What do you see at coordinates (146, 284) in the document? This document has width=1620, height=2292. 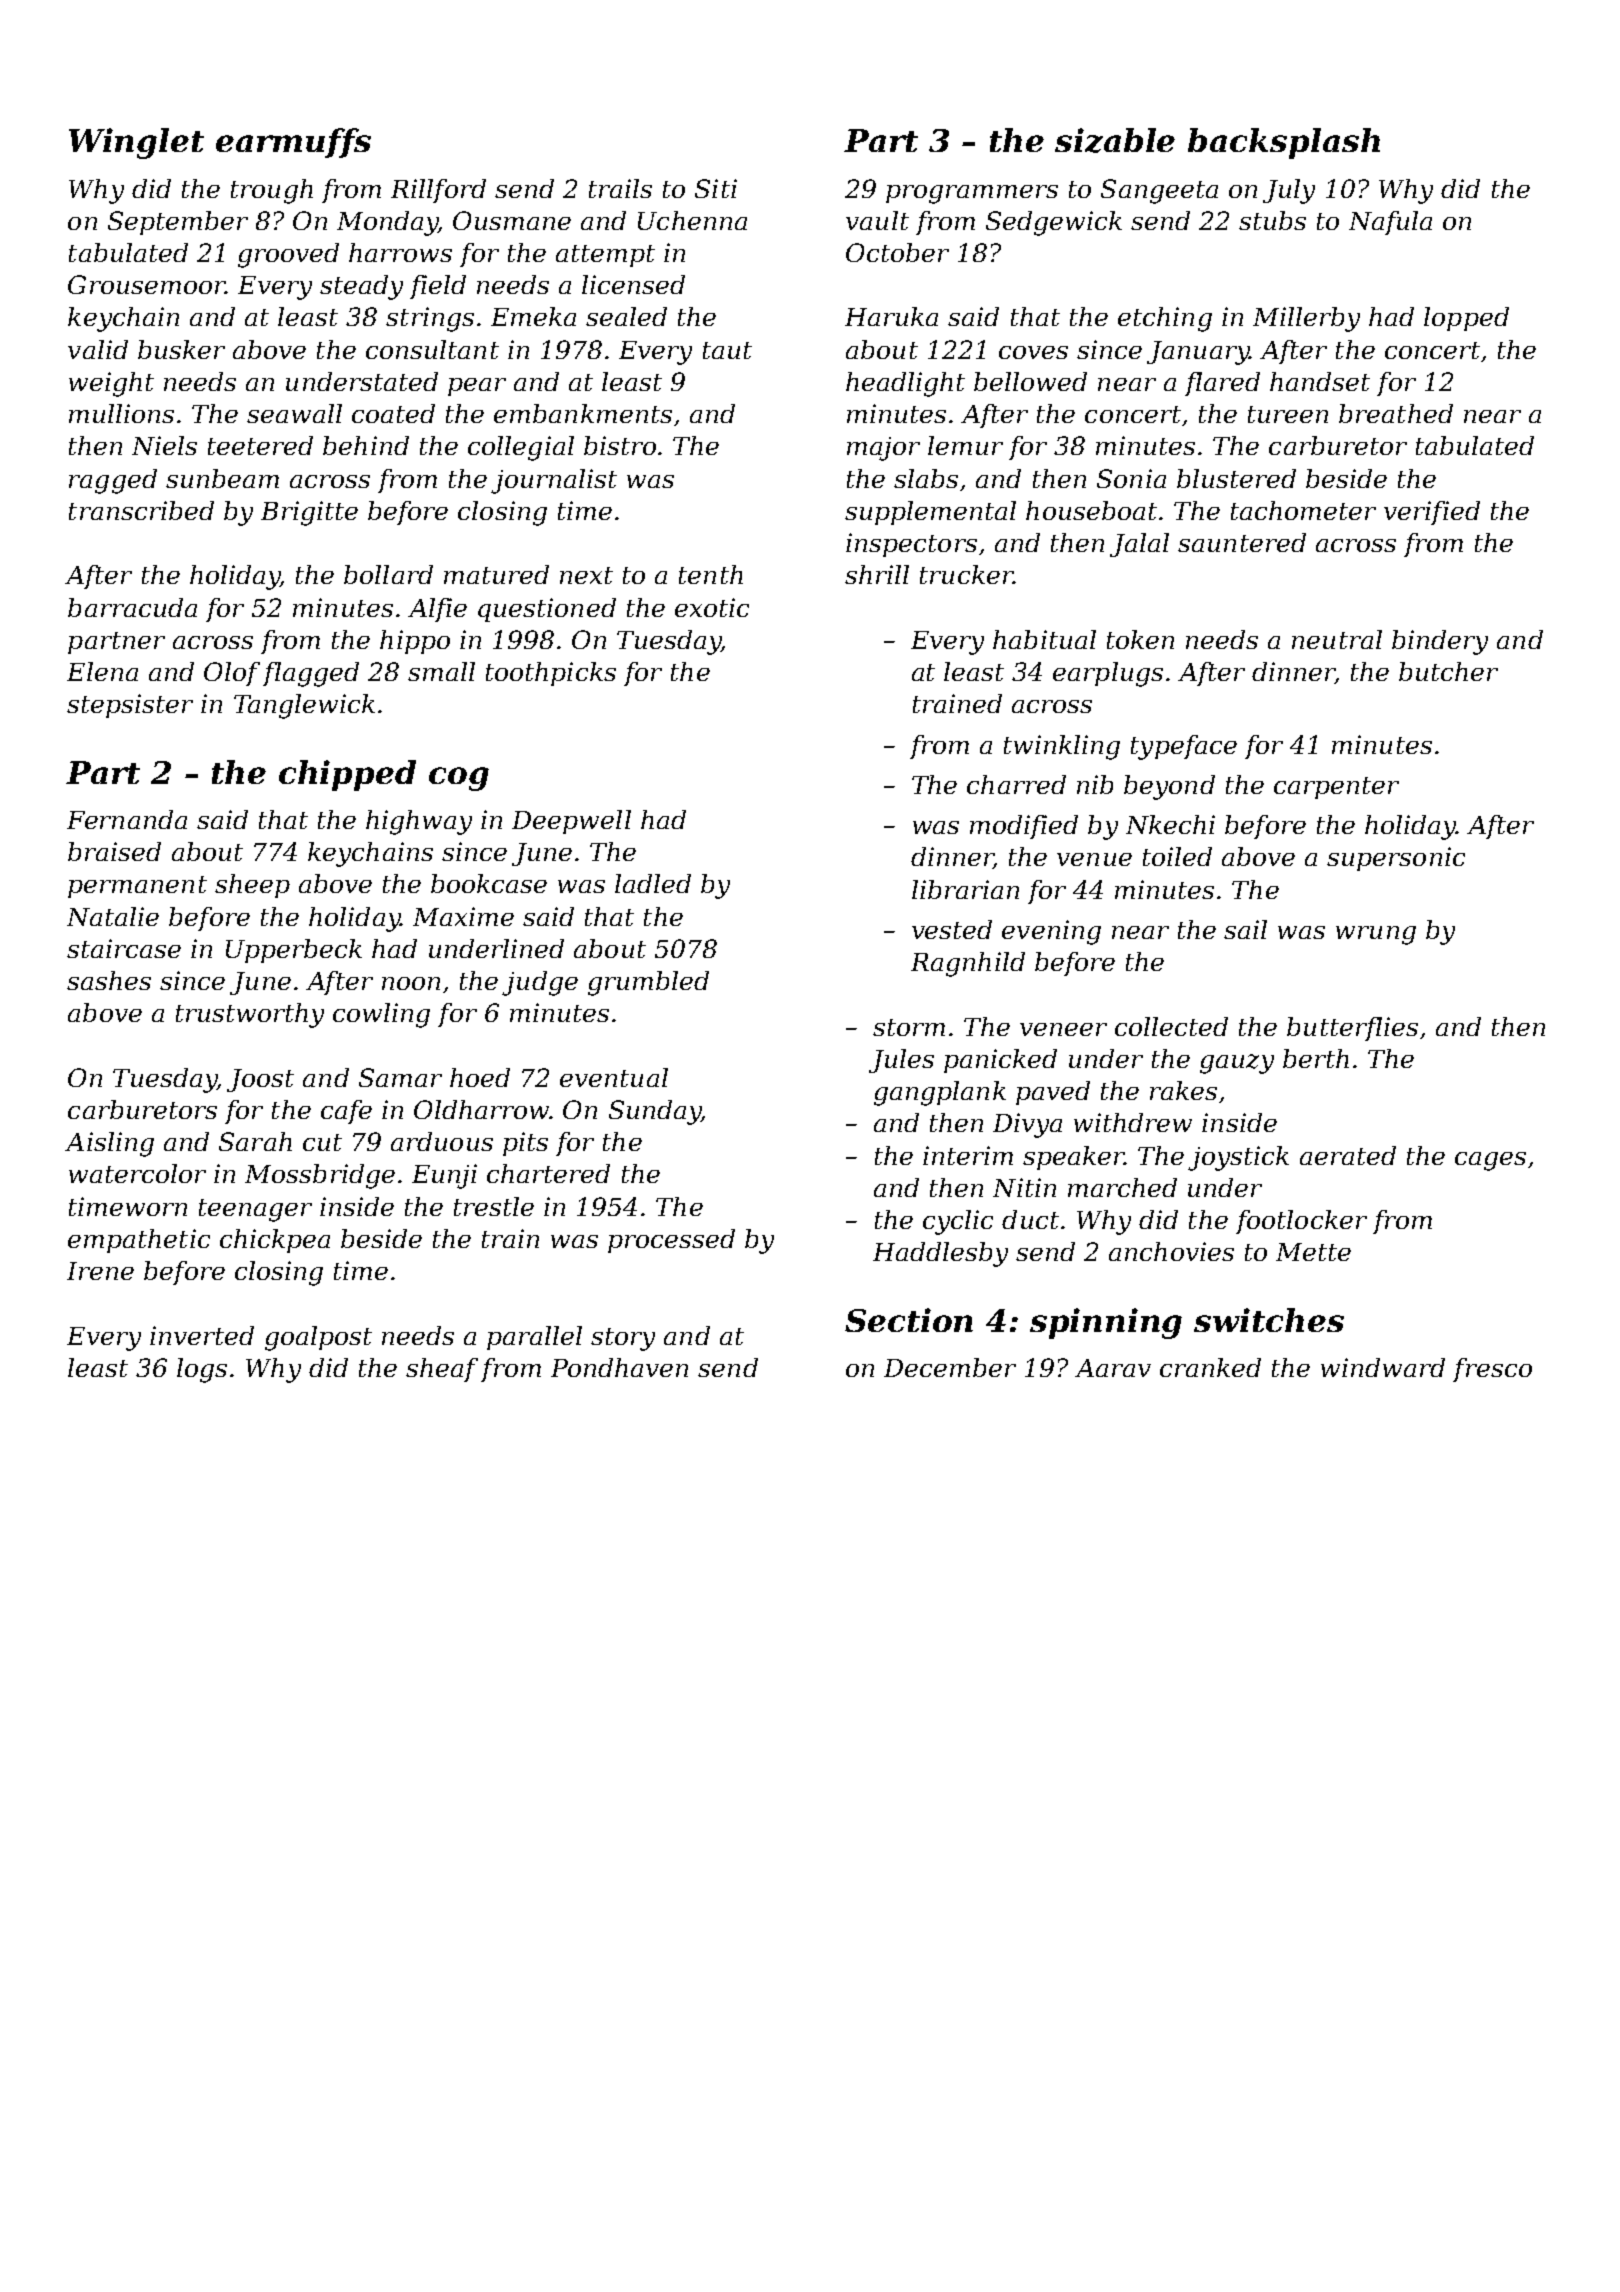 I see `Grousemoor` at bounding box center [146, 284].
